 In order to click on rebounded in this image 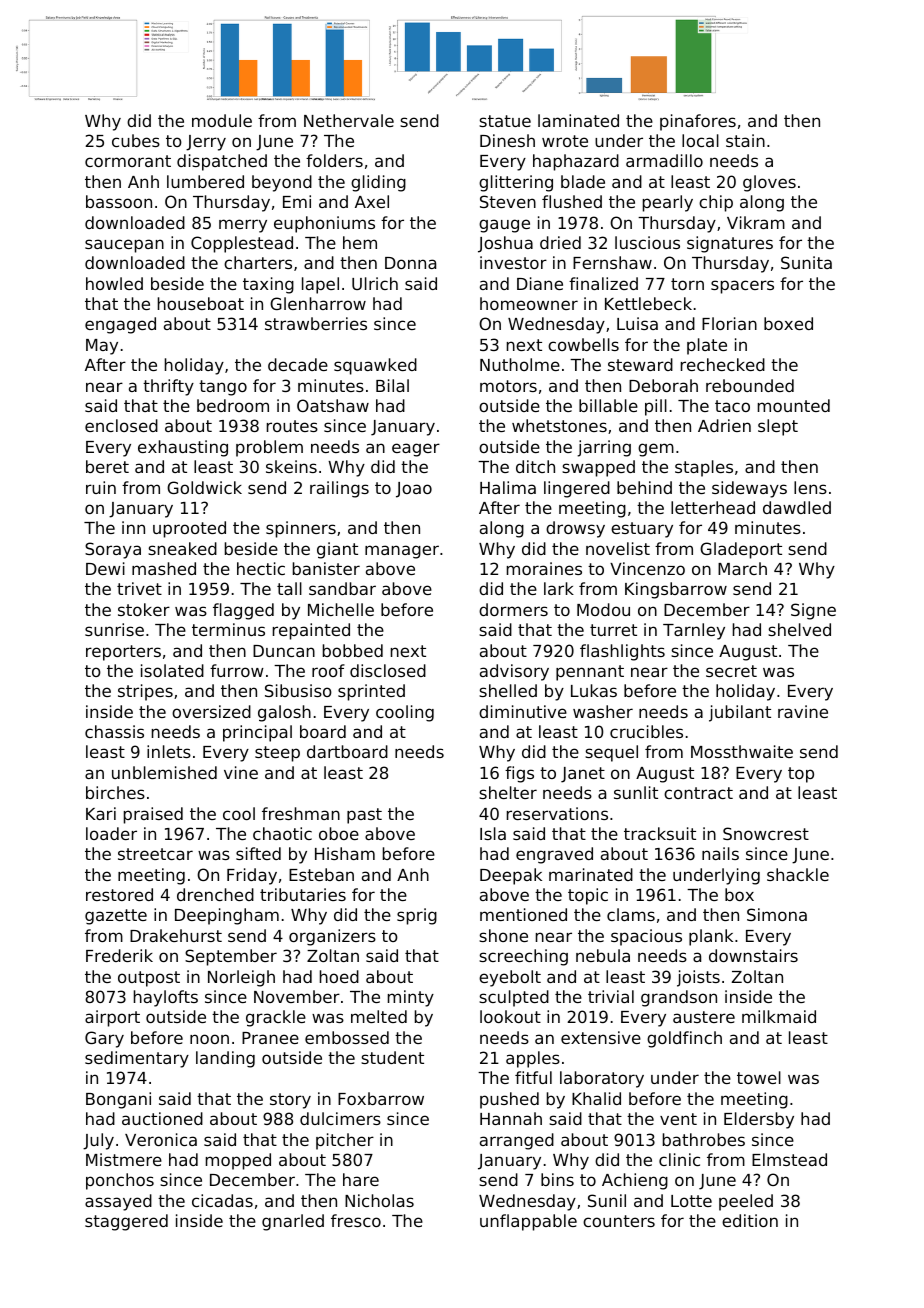, I will do `click(750, 385)`.
